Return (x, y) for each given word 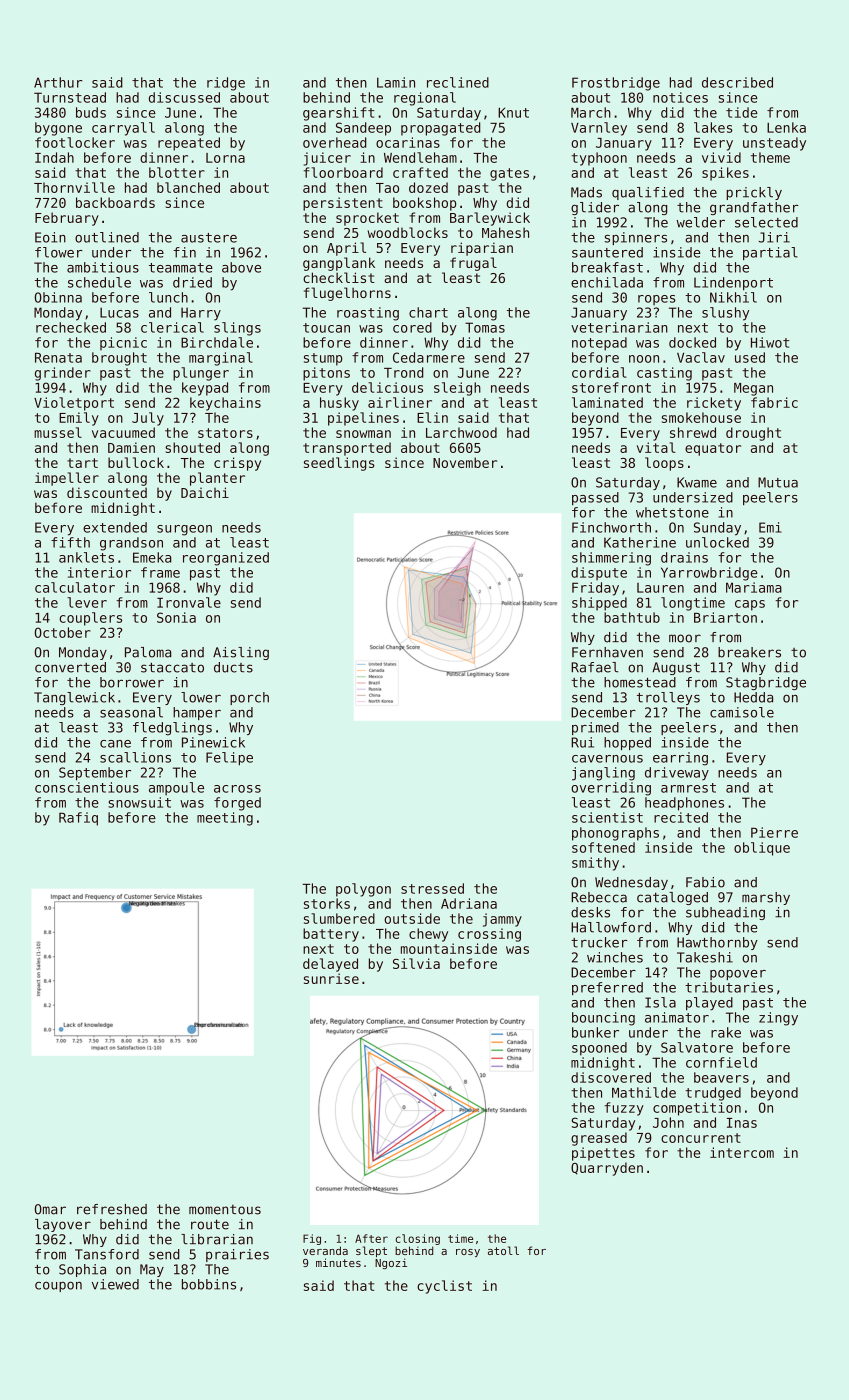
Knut (513, 112)
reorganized (226, 559)
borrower (132, 682)
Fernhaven (607, 652)
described (737, 82)
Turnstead (70, 97)
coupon (58, 1286)
